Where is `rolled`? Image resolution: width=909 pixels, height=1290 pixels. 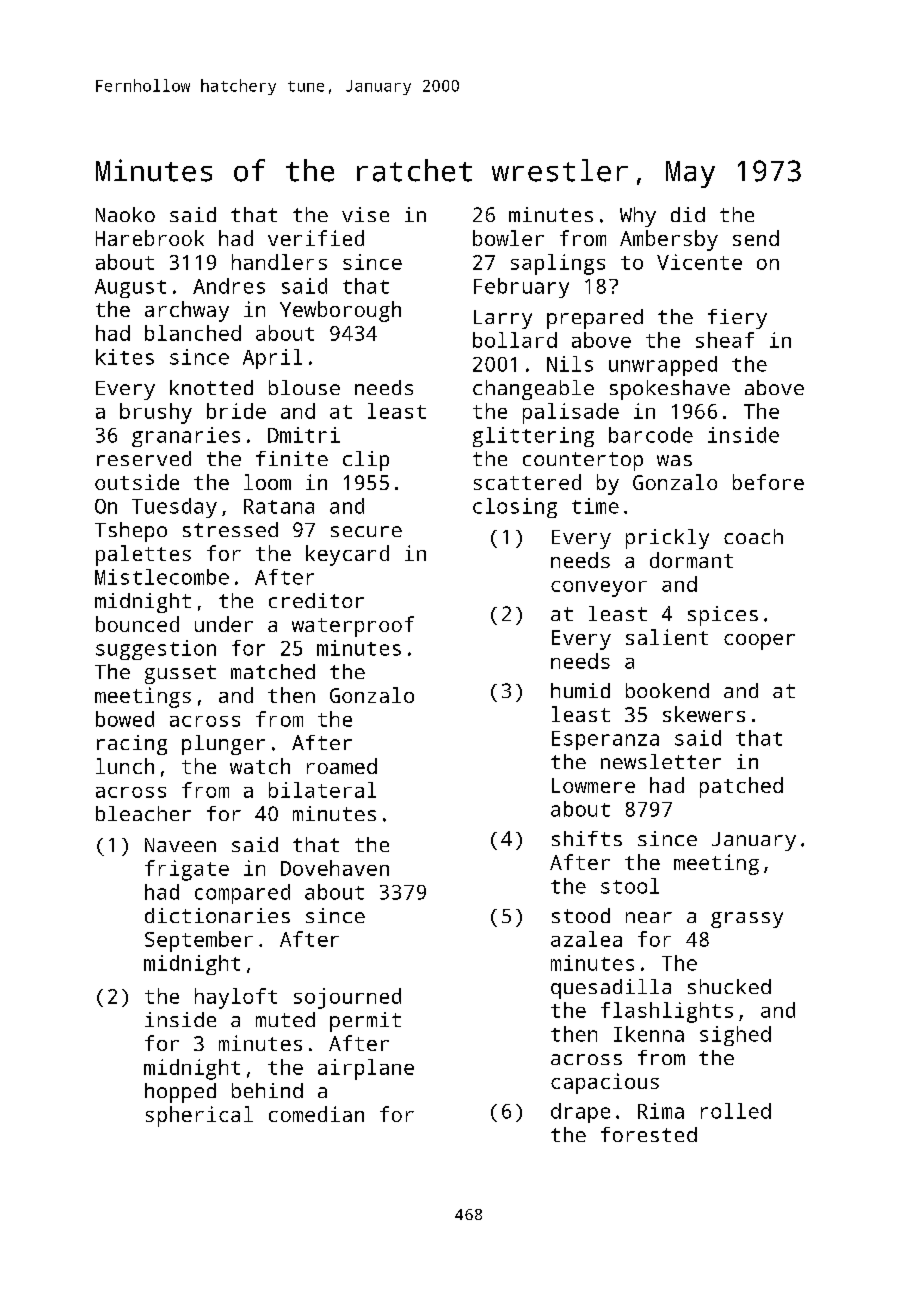
rolled is located at coordinates (736, 1111).
